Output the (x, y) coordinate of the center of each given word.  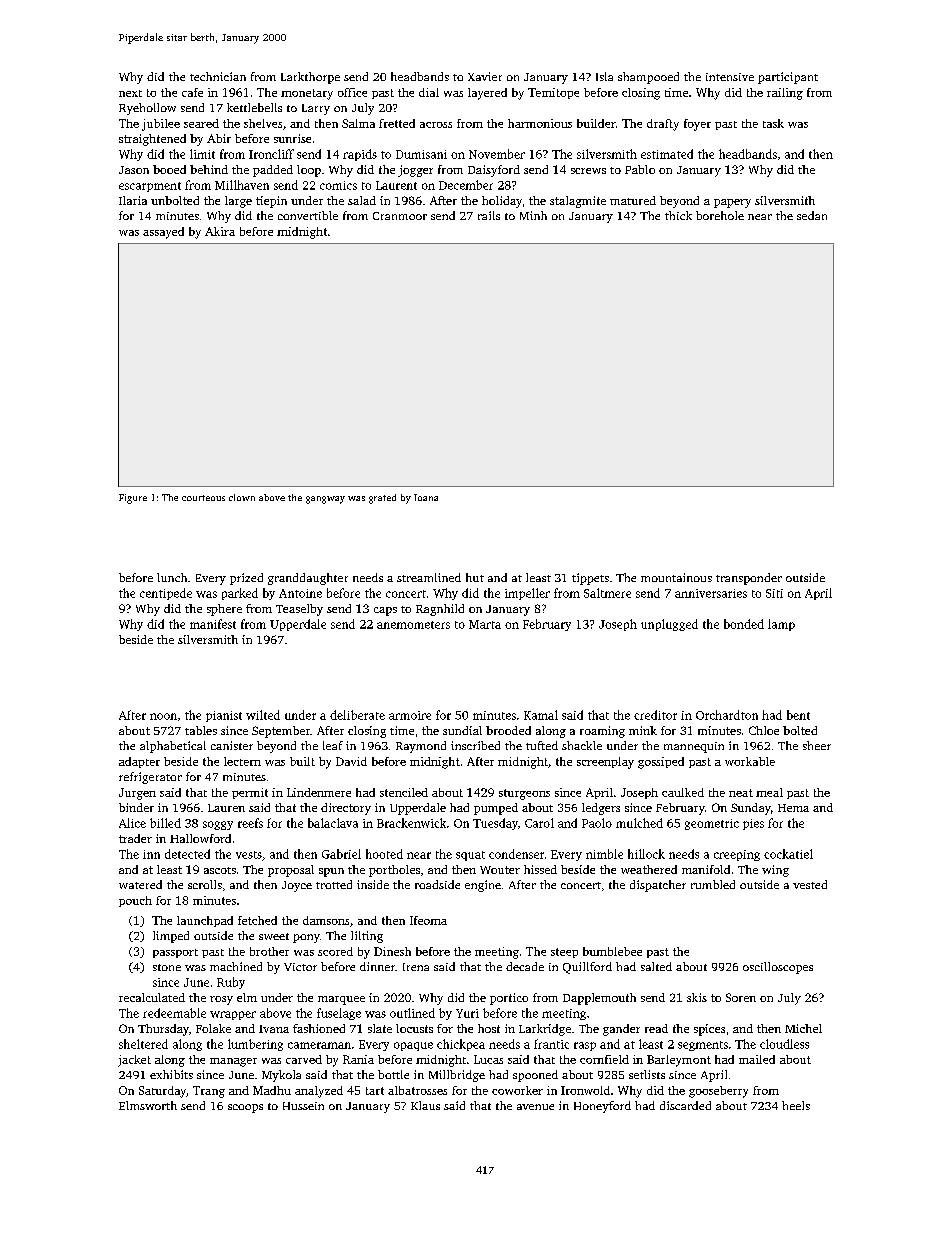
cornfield (604, 1059)
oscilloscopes (778, 968)
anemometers (413, 625)
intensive (730, 77)
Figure (133, 499)
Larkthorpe (310, 78)
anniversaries (711, 593)
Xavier (485, 76)
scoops (245, 1108)
